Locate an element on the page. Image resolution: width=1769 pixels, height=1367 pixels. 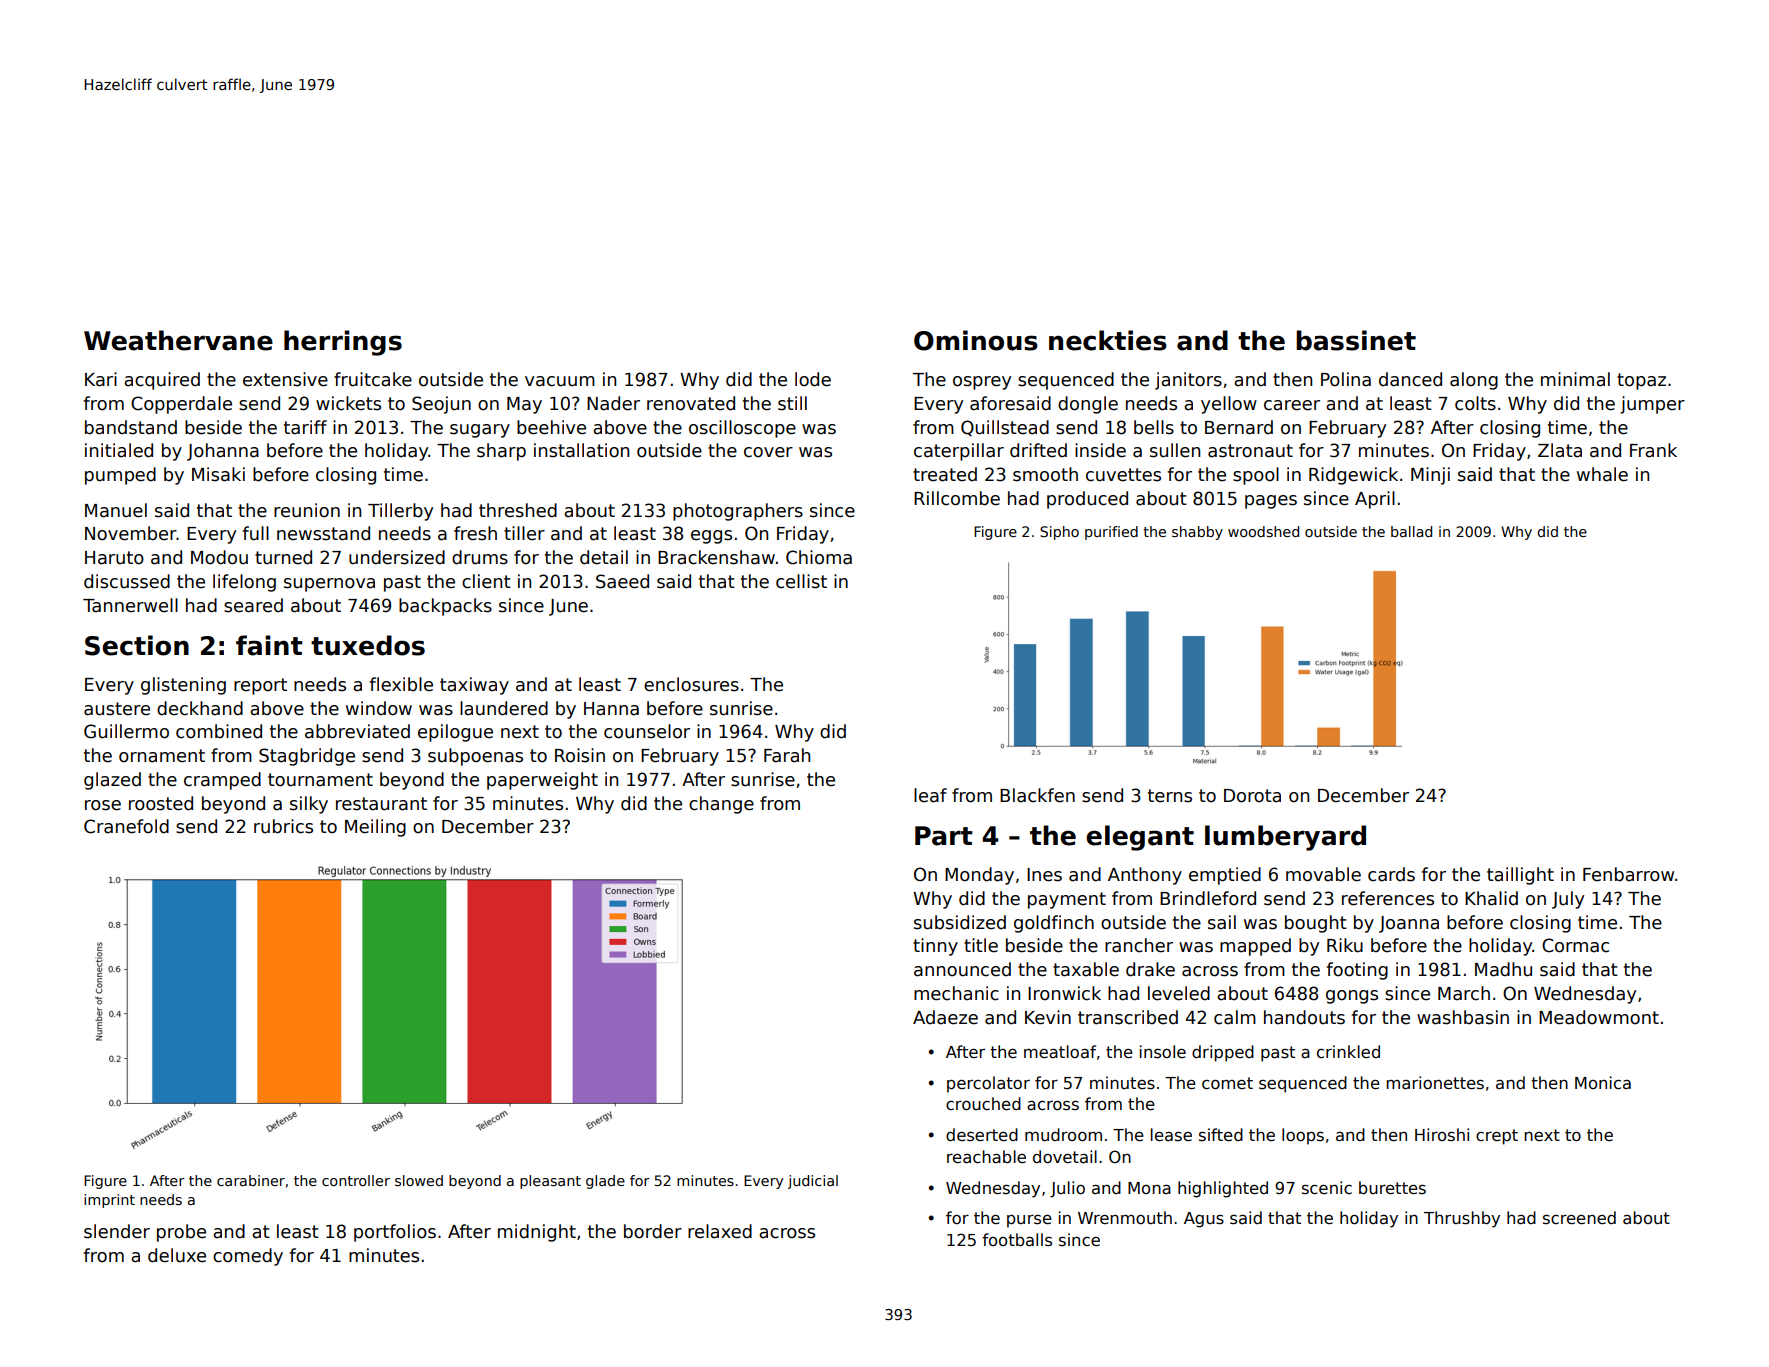
deserted is located at coordinates (982, 1135).
